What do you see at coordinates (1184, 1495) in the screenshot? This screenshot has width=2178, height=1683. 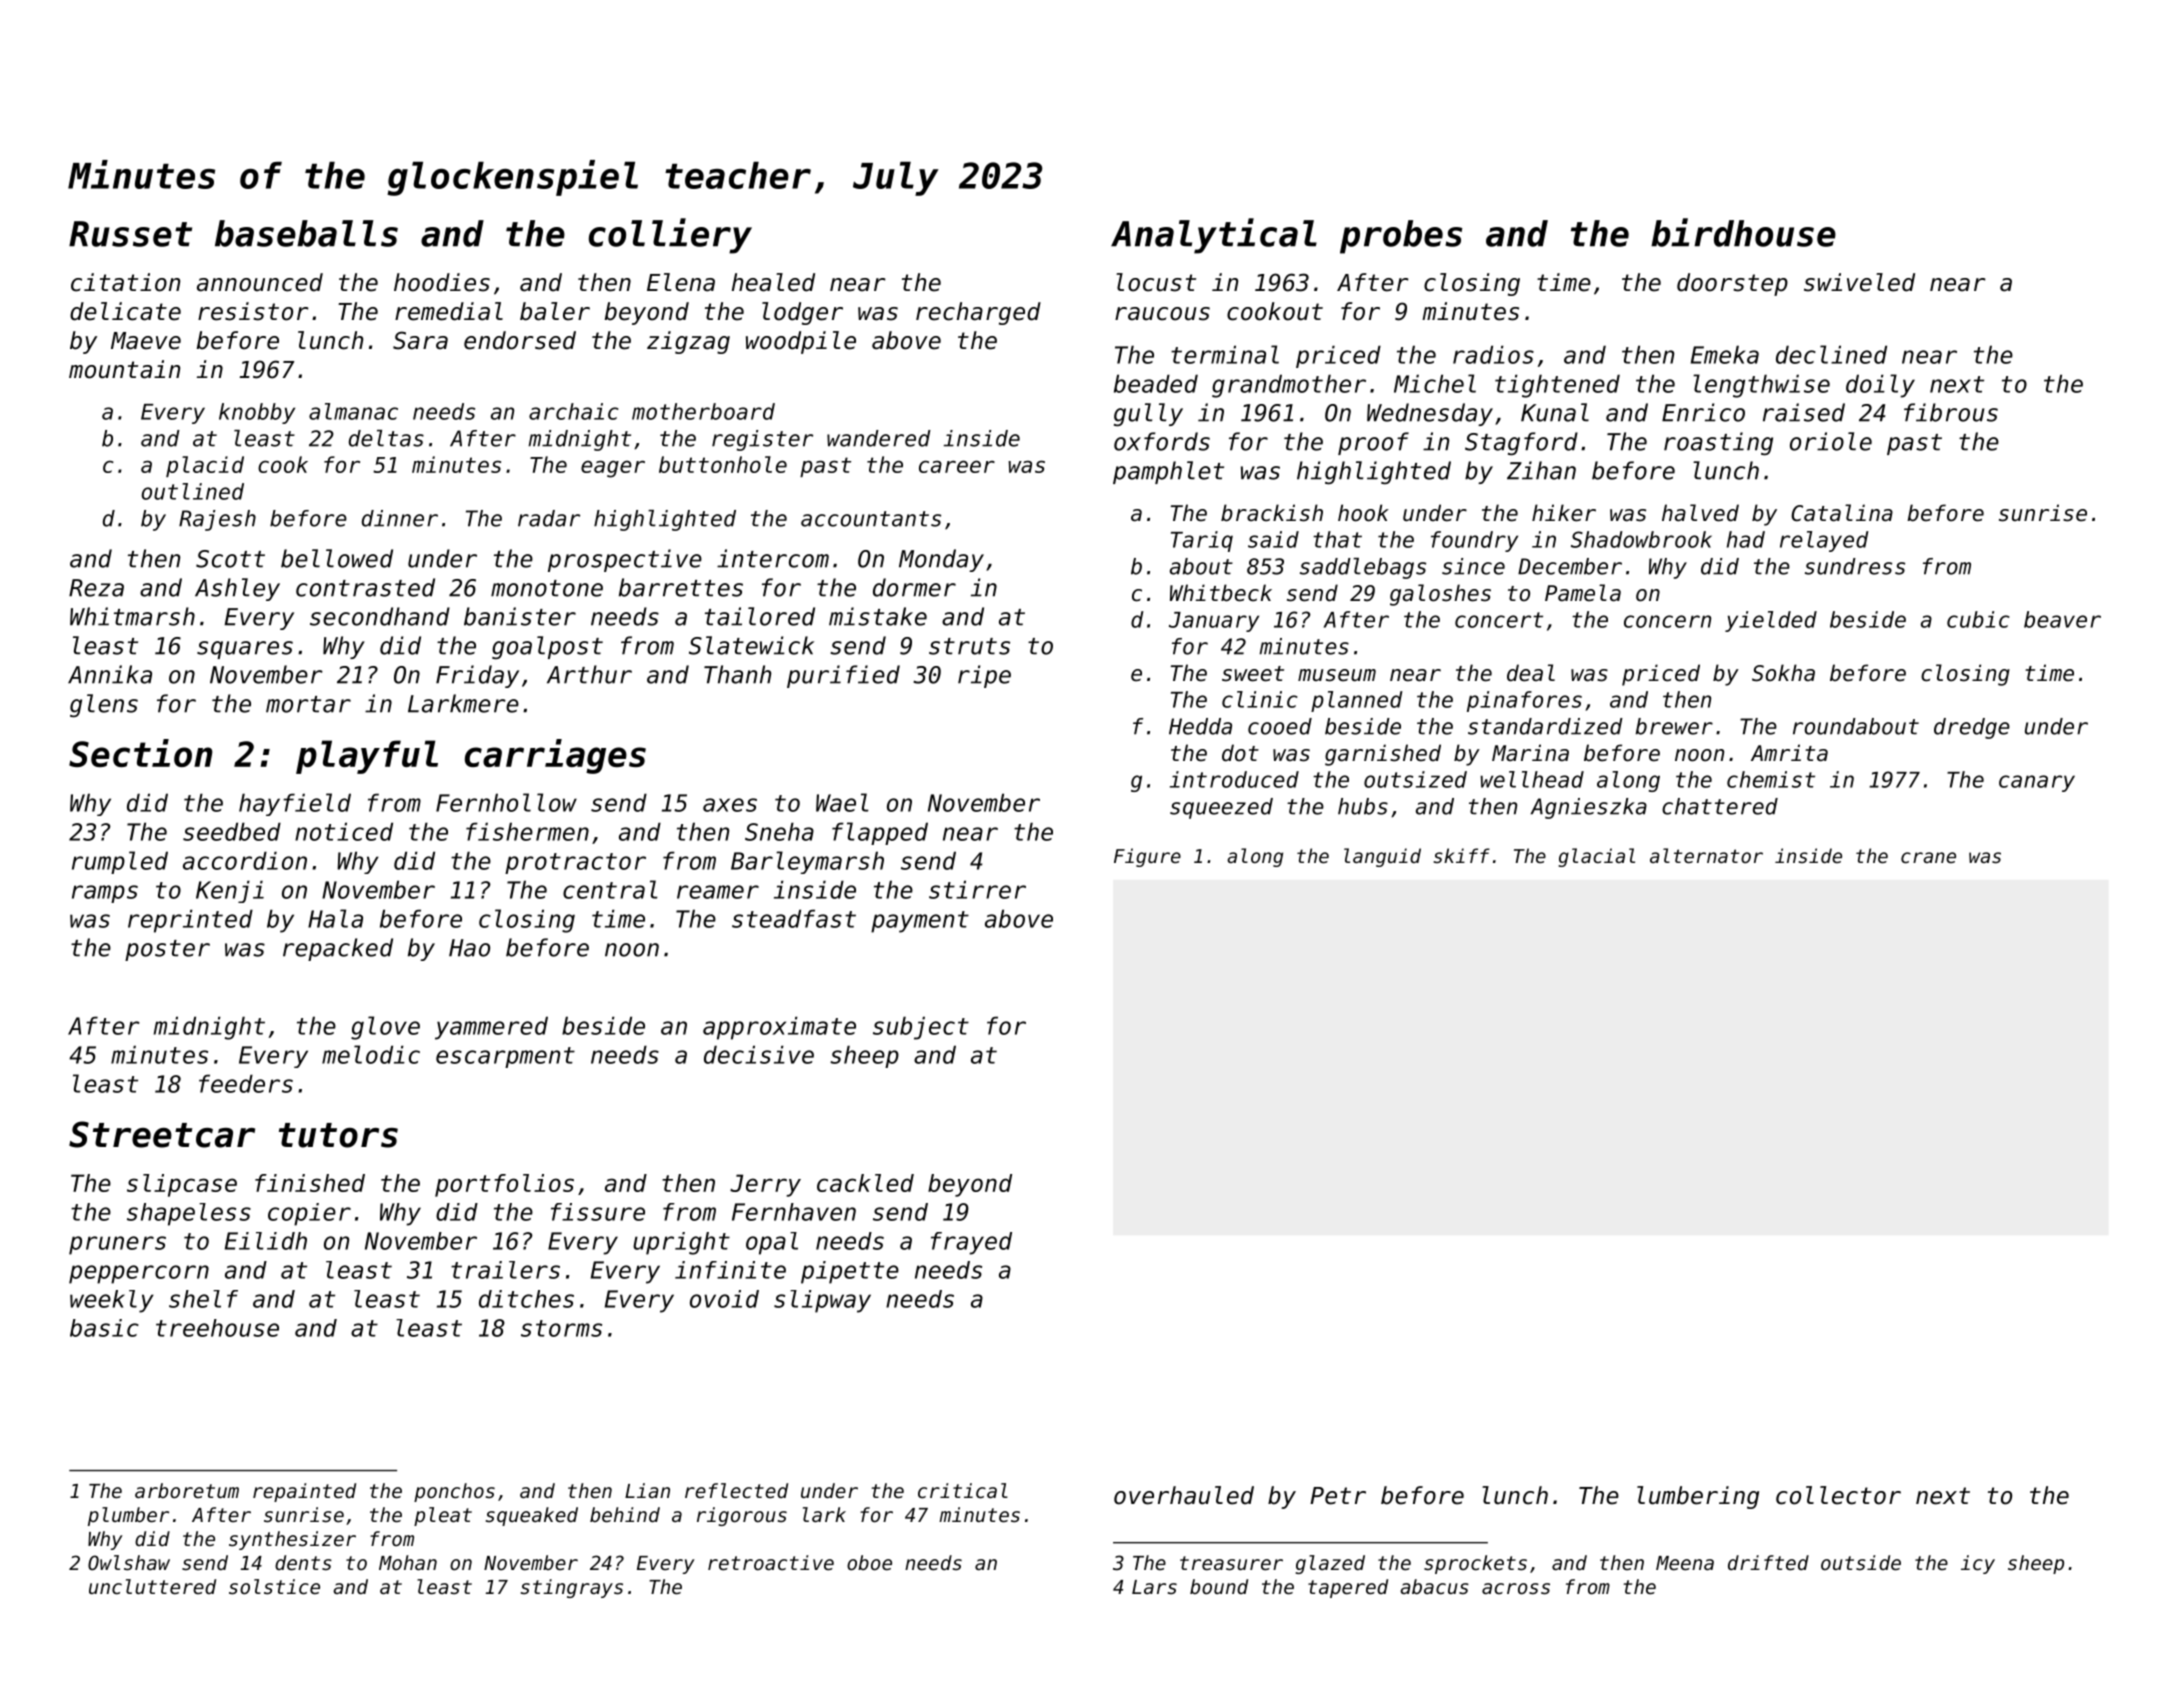 I see `overhauled` at bounding box center [1184, 1495].
